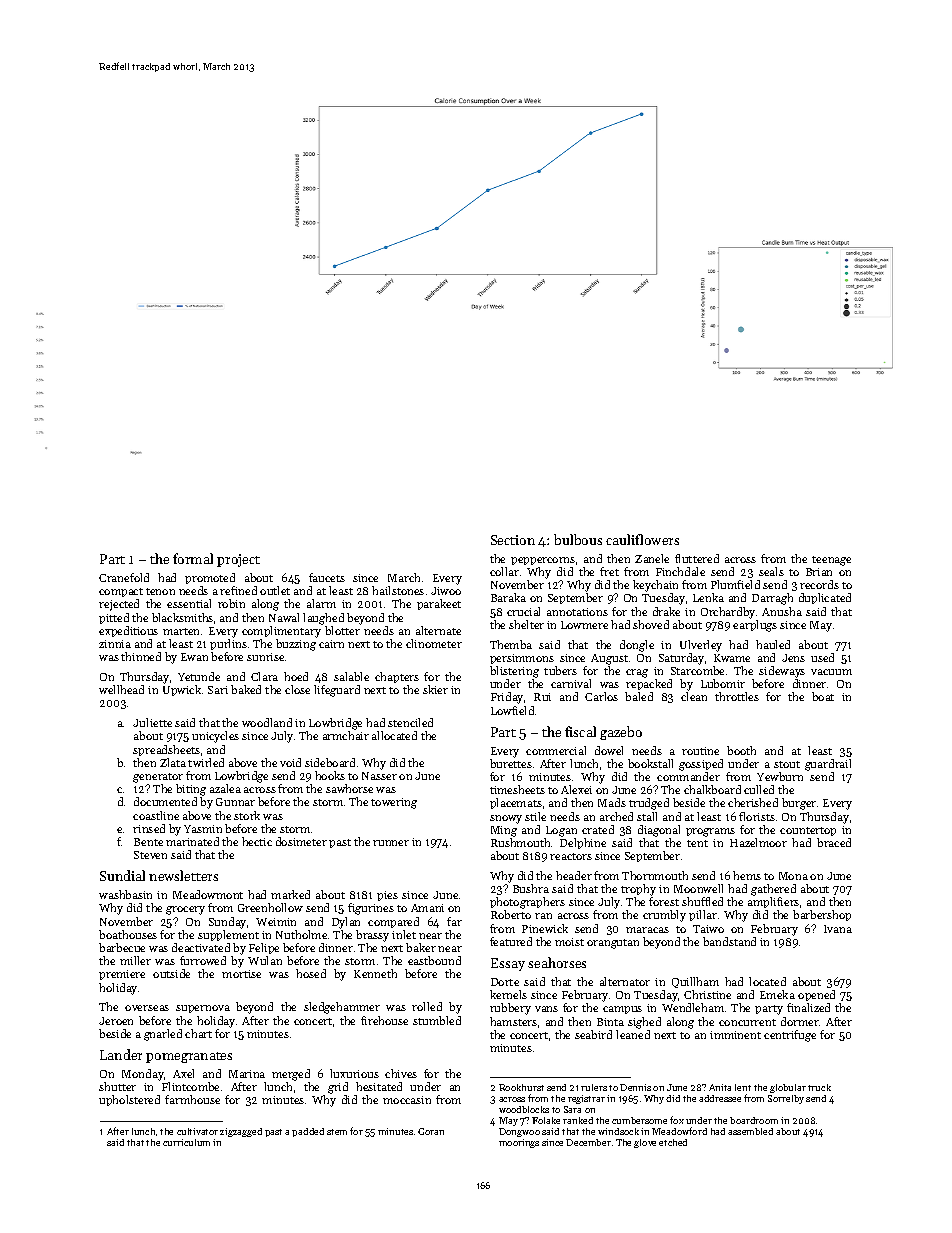  What do you see at coordinates (276, 922) in the page?
I see `Weimin` at bounding box center [276, 922].
